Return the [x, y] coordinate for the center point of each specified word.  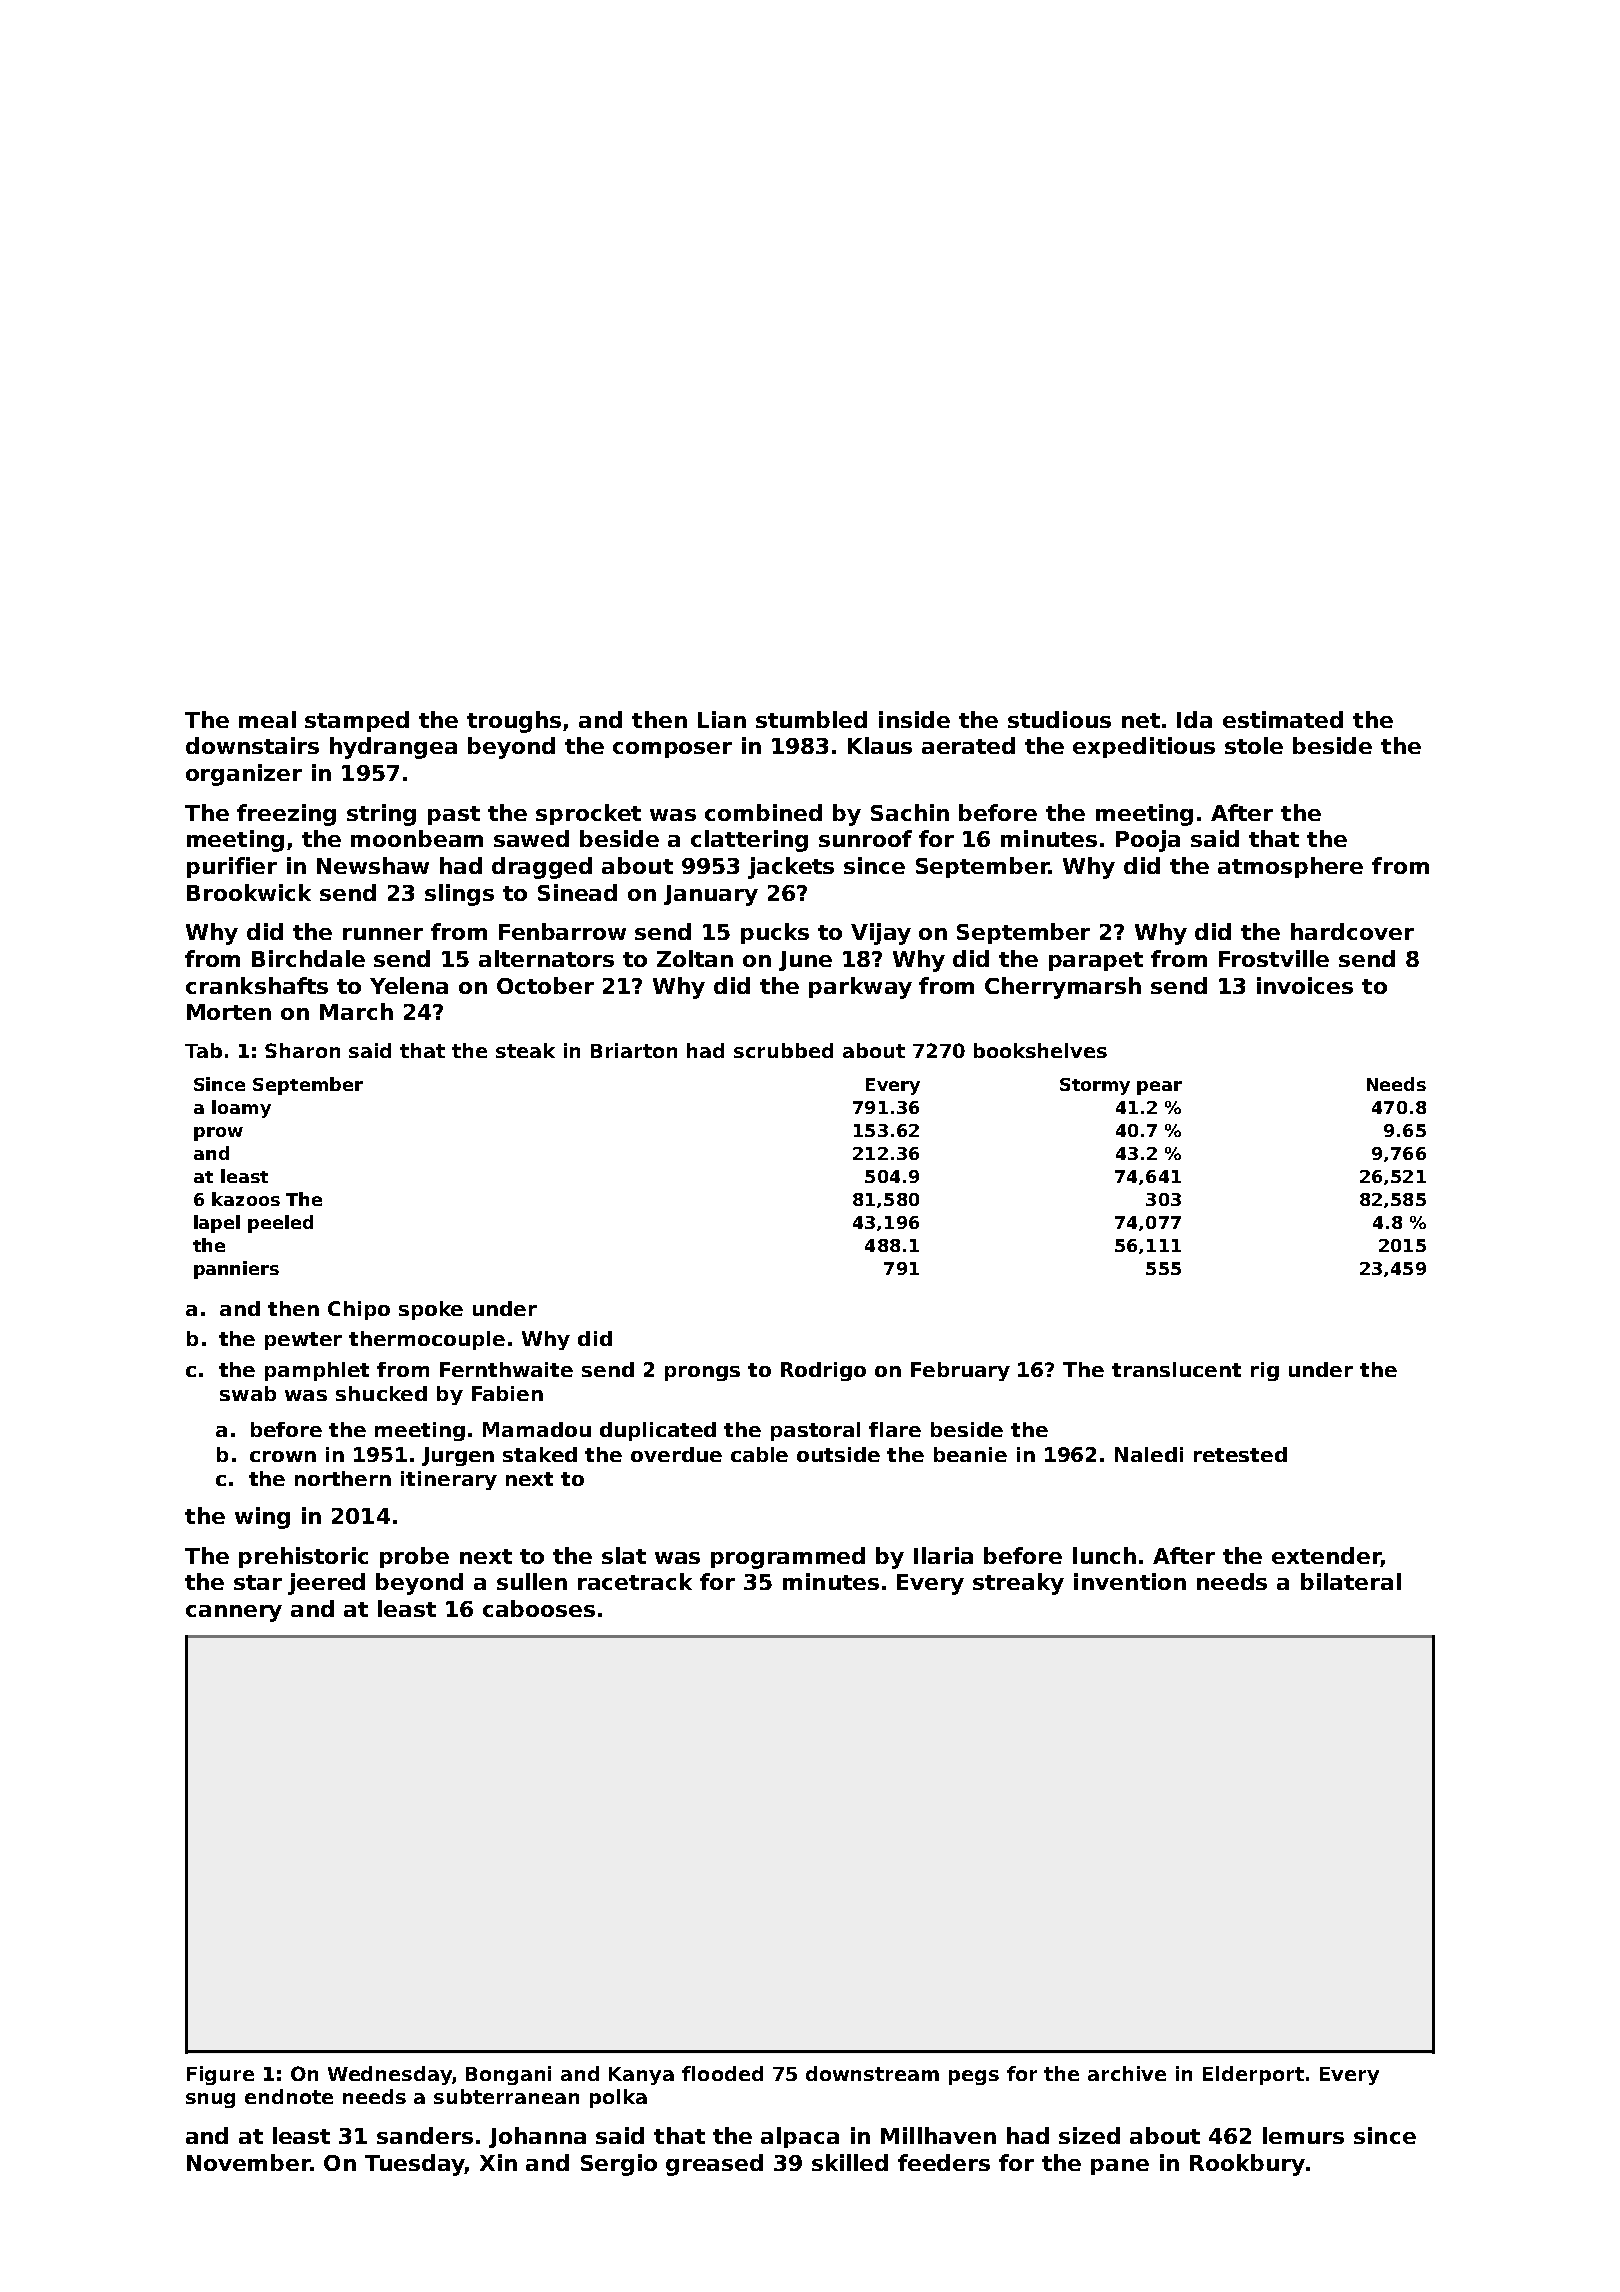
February [960, 1371]
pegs [974, 2077]
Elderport [1253, 2075]
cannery [234, 1613]
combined [763, 812]
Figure [220, 2075]
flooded [722, 2073]
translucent [1176, 1369]
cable [759, 1454]
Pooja [1148, 841]
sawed [531, 838]
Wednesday [390, 2075]
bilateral [1351, 1581]
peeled [280, 1224]
